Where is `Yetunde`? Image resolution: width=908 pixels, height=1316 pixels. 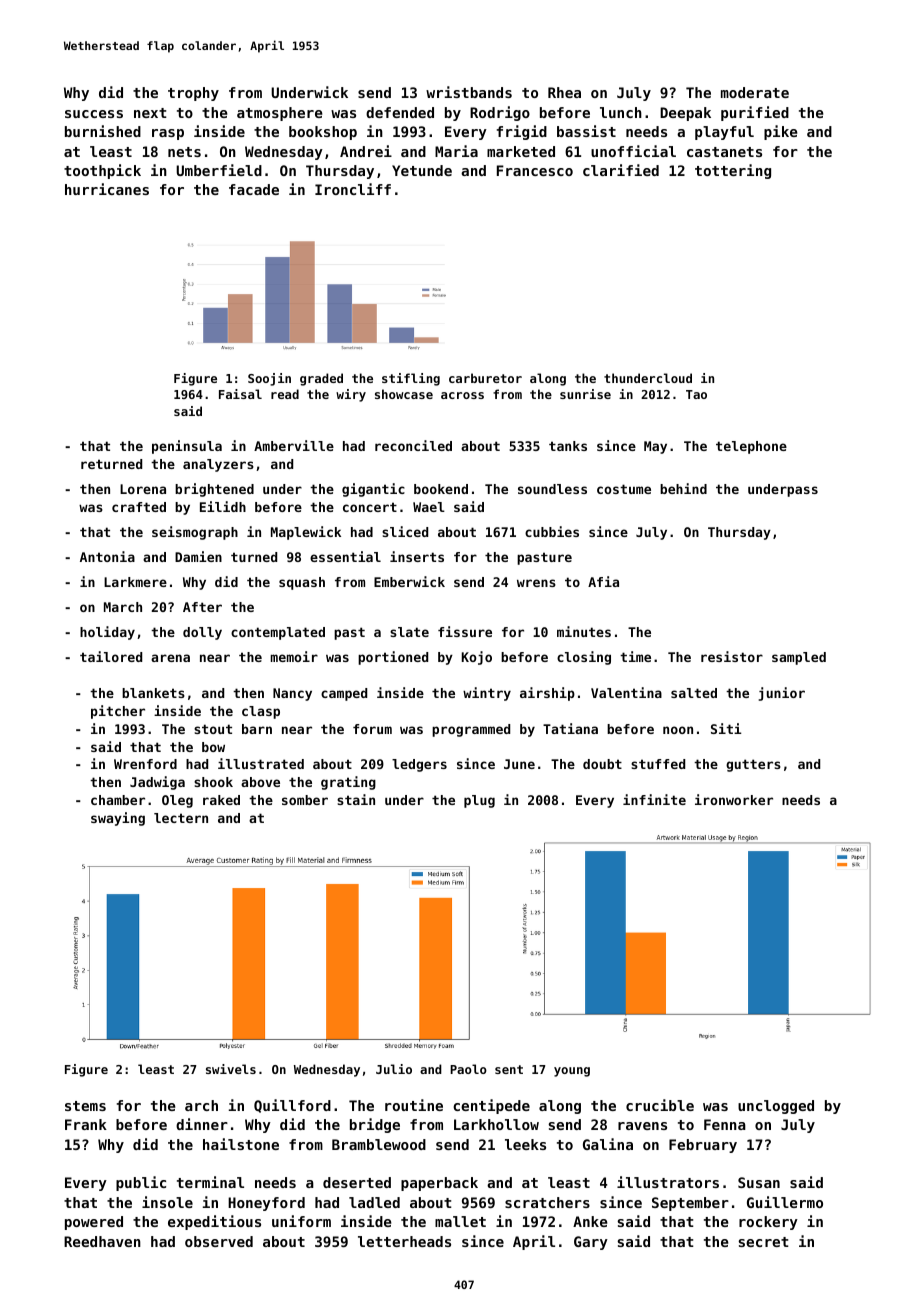 Yetunde is located at coordinates (422, 170).
